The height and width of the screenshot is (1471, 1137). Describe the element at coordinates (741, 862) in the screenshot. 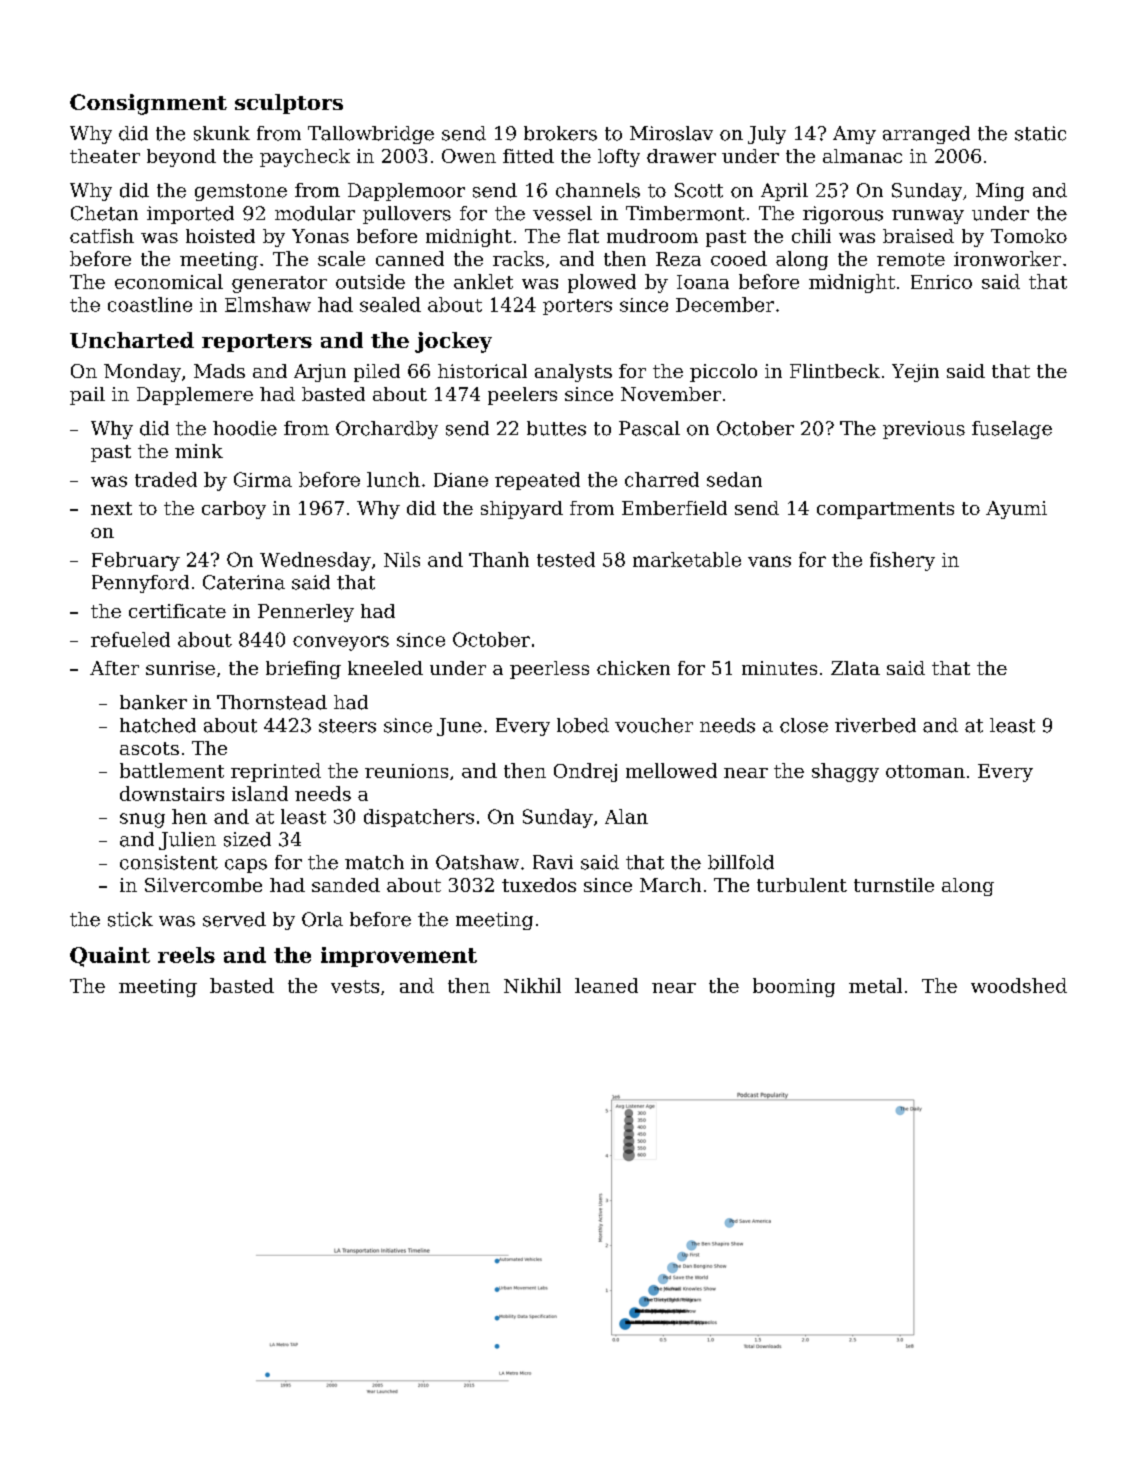

I see `billfold` at that location.
